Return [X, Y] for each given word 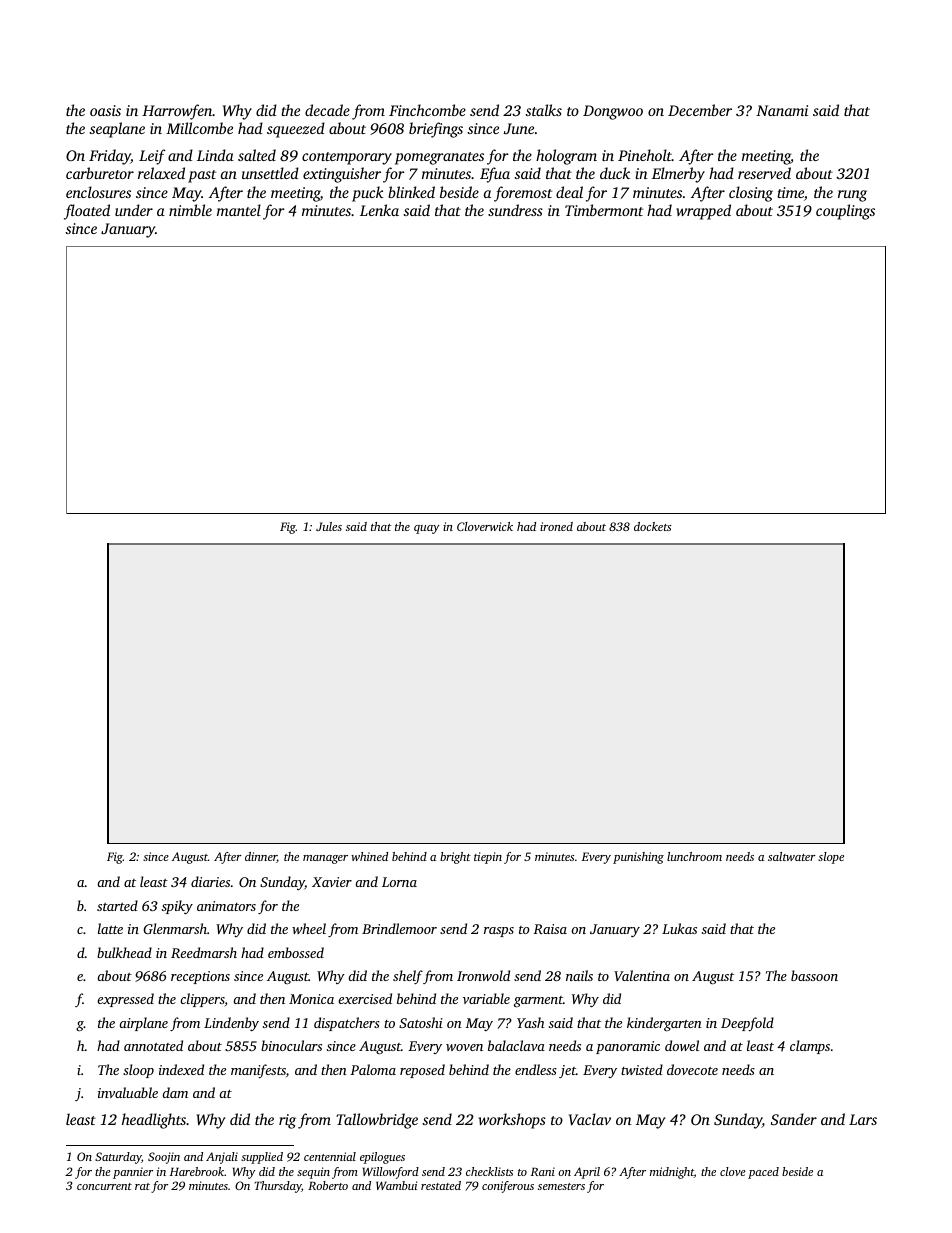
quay [427, 529]
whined [369, 856]
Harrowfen [177, 112]
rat [142, 1186]
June [519, 128]
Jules [329, 526]
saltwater [792, 856]
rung [852, 196]
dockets [652, 526]
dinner [261, 857]
